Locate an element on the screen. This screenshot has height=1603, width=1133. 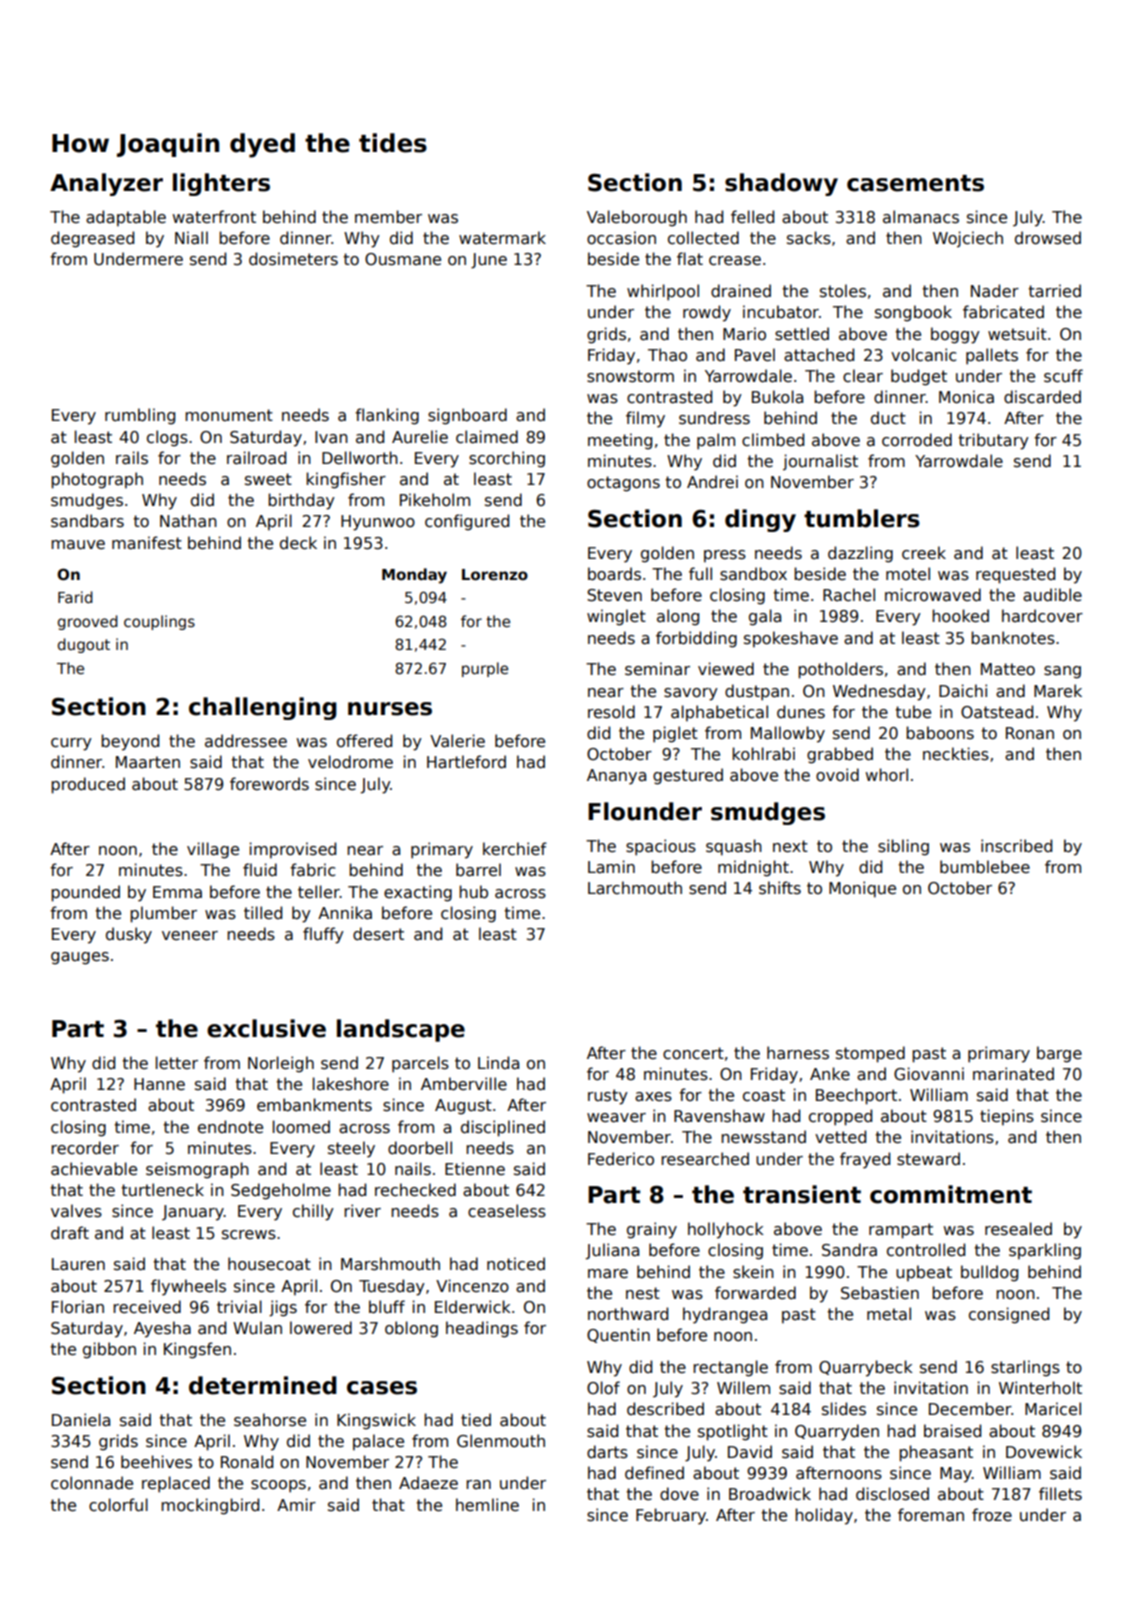
winglet is located at coordinates (616, 617).
